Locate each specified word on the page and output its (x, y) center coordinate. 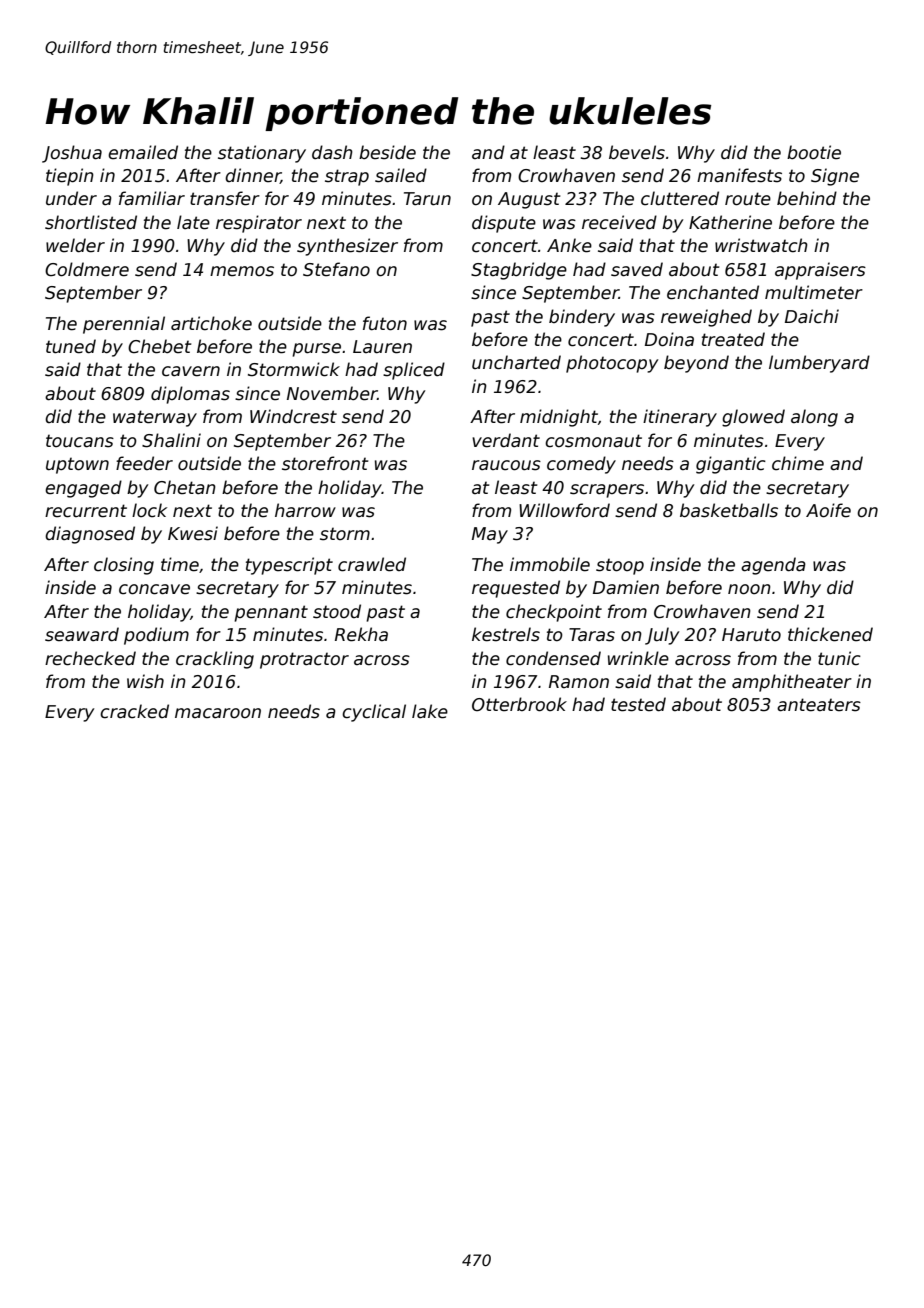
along (814, 418)
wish (145, 681)
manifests (739, 175)
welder (75, 245)
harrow (305, 510)
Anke (569, 245)
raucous (506, 465)
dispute (504, 224)
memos (242, 271)
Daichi (812, 316)
